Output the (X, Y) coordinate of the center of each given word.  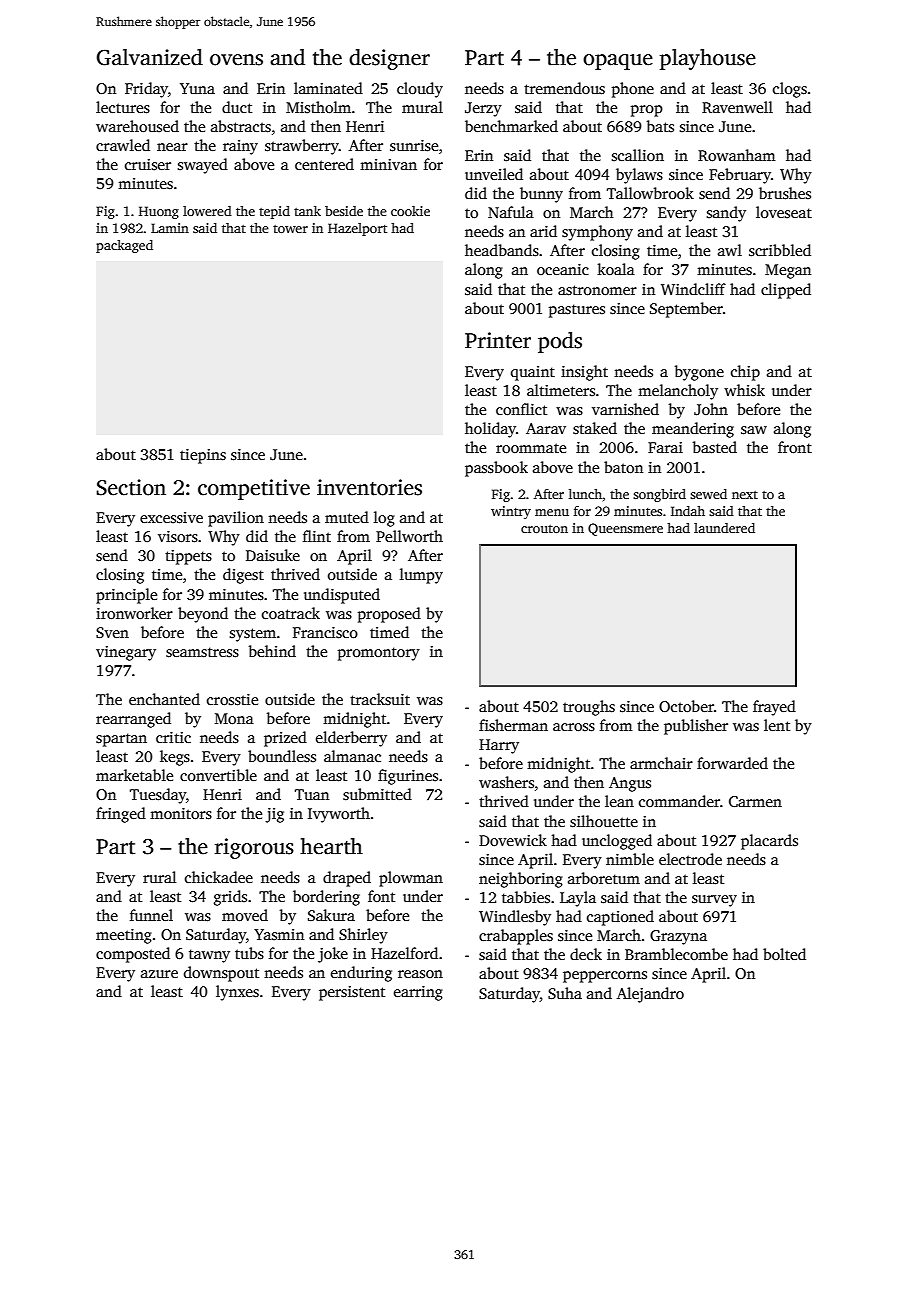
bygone (699, 373)
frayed (774, 708)
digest (243, 576)
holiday (490, 430)
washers (506, 782)
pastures (577, 311)
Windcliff (693, 289)
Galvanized (150, 57)
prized (285, 739)
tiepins (203, 456)
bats (660, 126)
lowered (207, 211)
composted (133, 955)
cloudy (420, 90)
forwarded (732, 763)
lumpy (421, 576)
